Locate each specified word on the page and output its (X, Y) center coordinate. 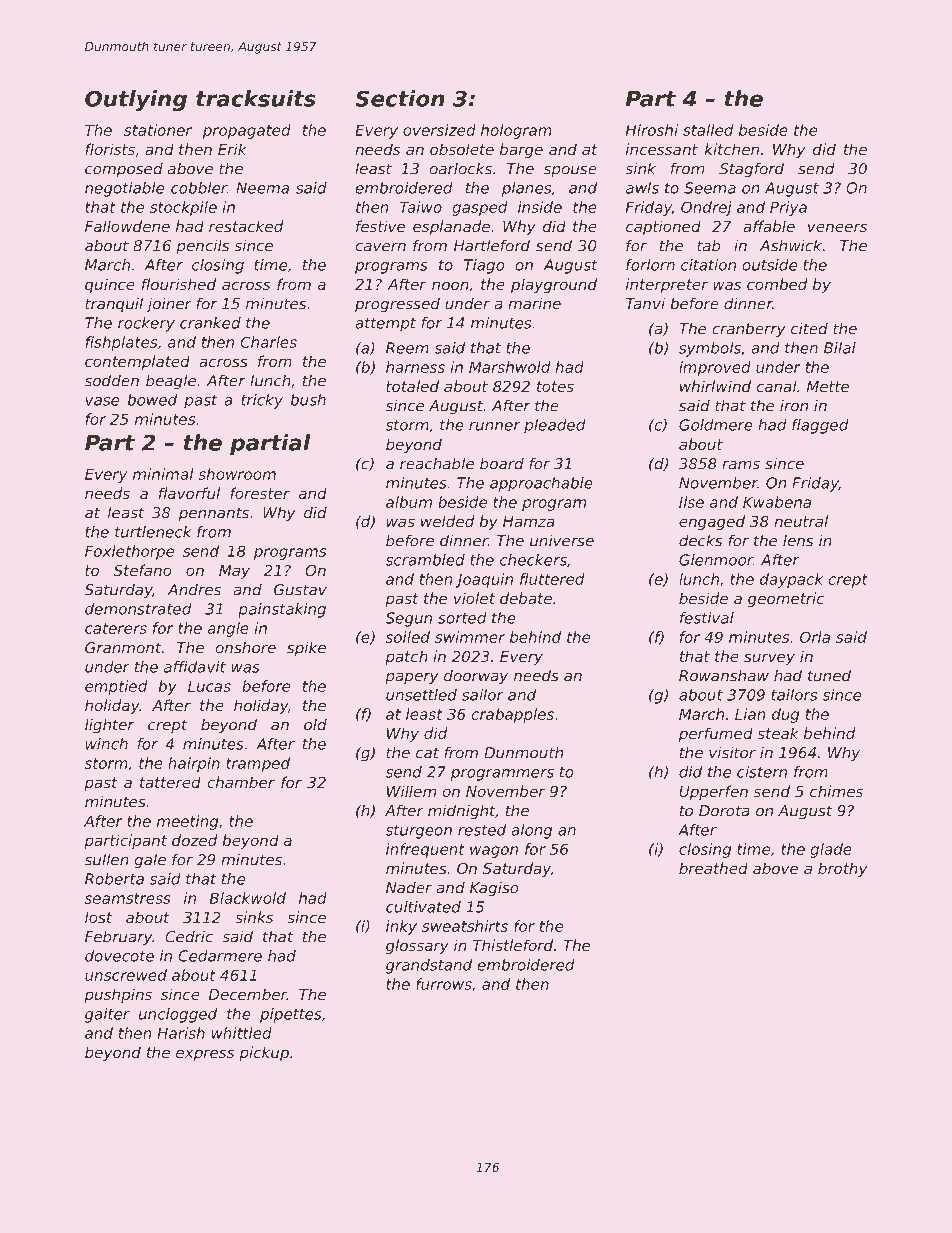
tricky (262, 401)
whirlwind (715, 386)
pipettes (291, 1015)
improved (715, 368)
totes (555, 386)
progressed (397, 305)
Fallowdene (127, 226)
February (118, 938)
